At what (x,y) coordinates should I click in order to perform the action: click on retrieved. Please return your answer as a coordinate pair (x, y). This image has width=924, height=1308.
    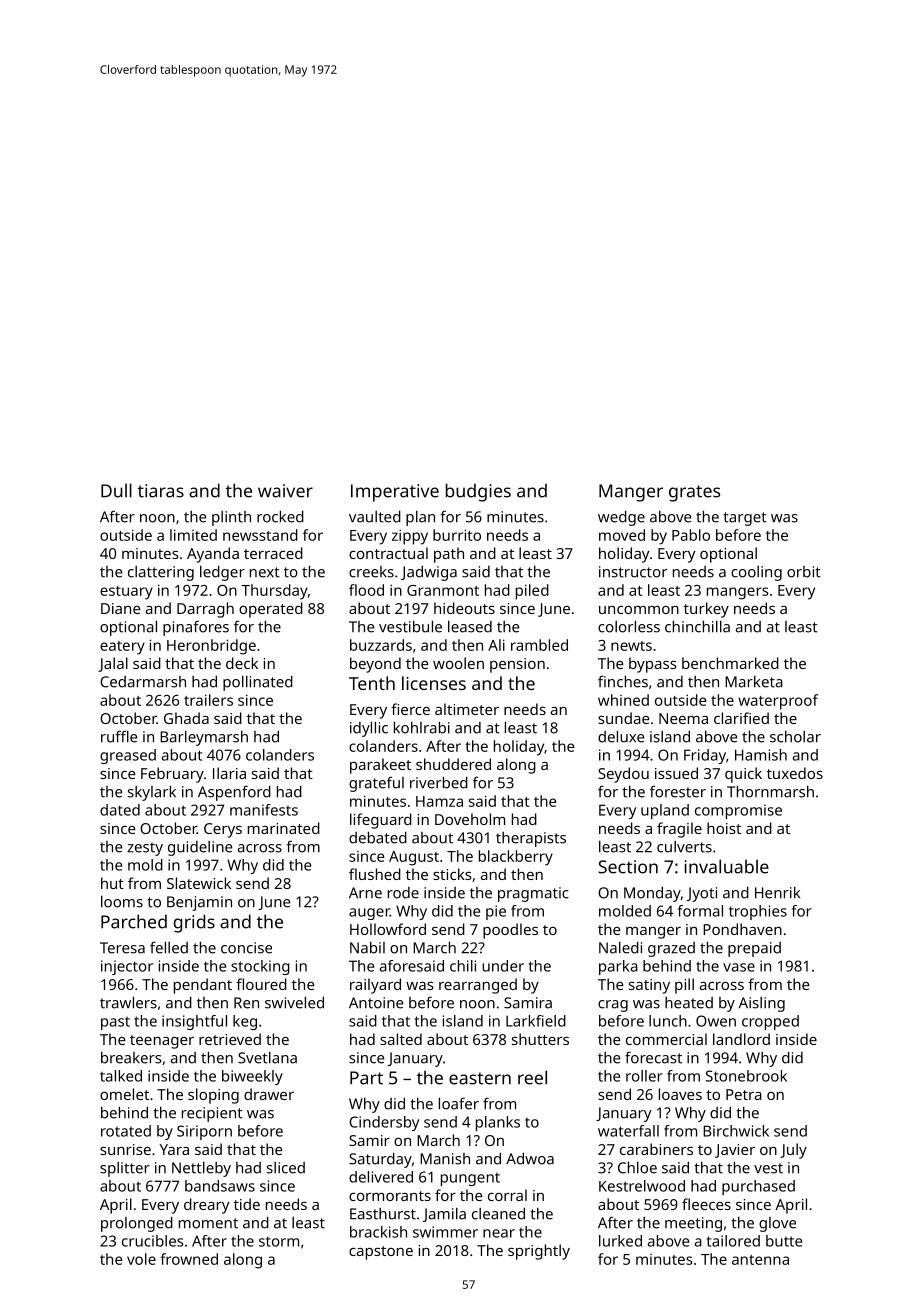
    Looking at the image, I should click on (230, 1039).
